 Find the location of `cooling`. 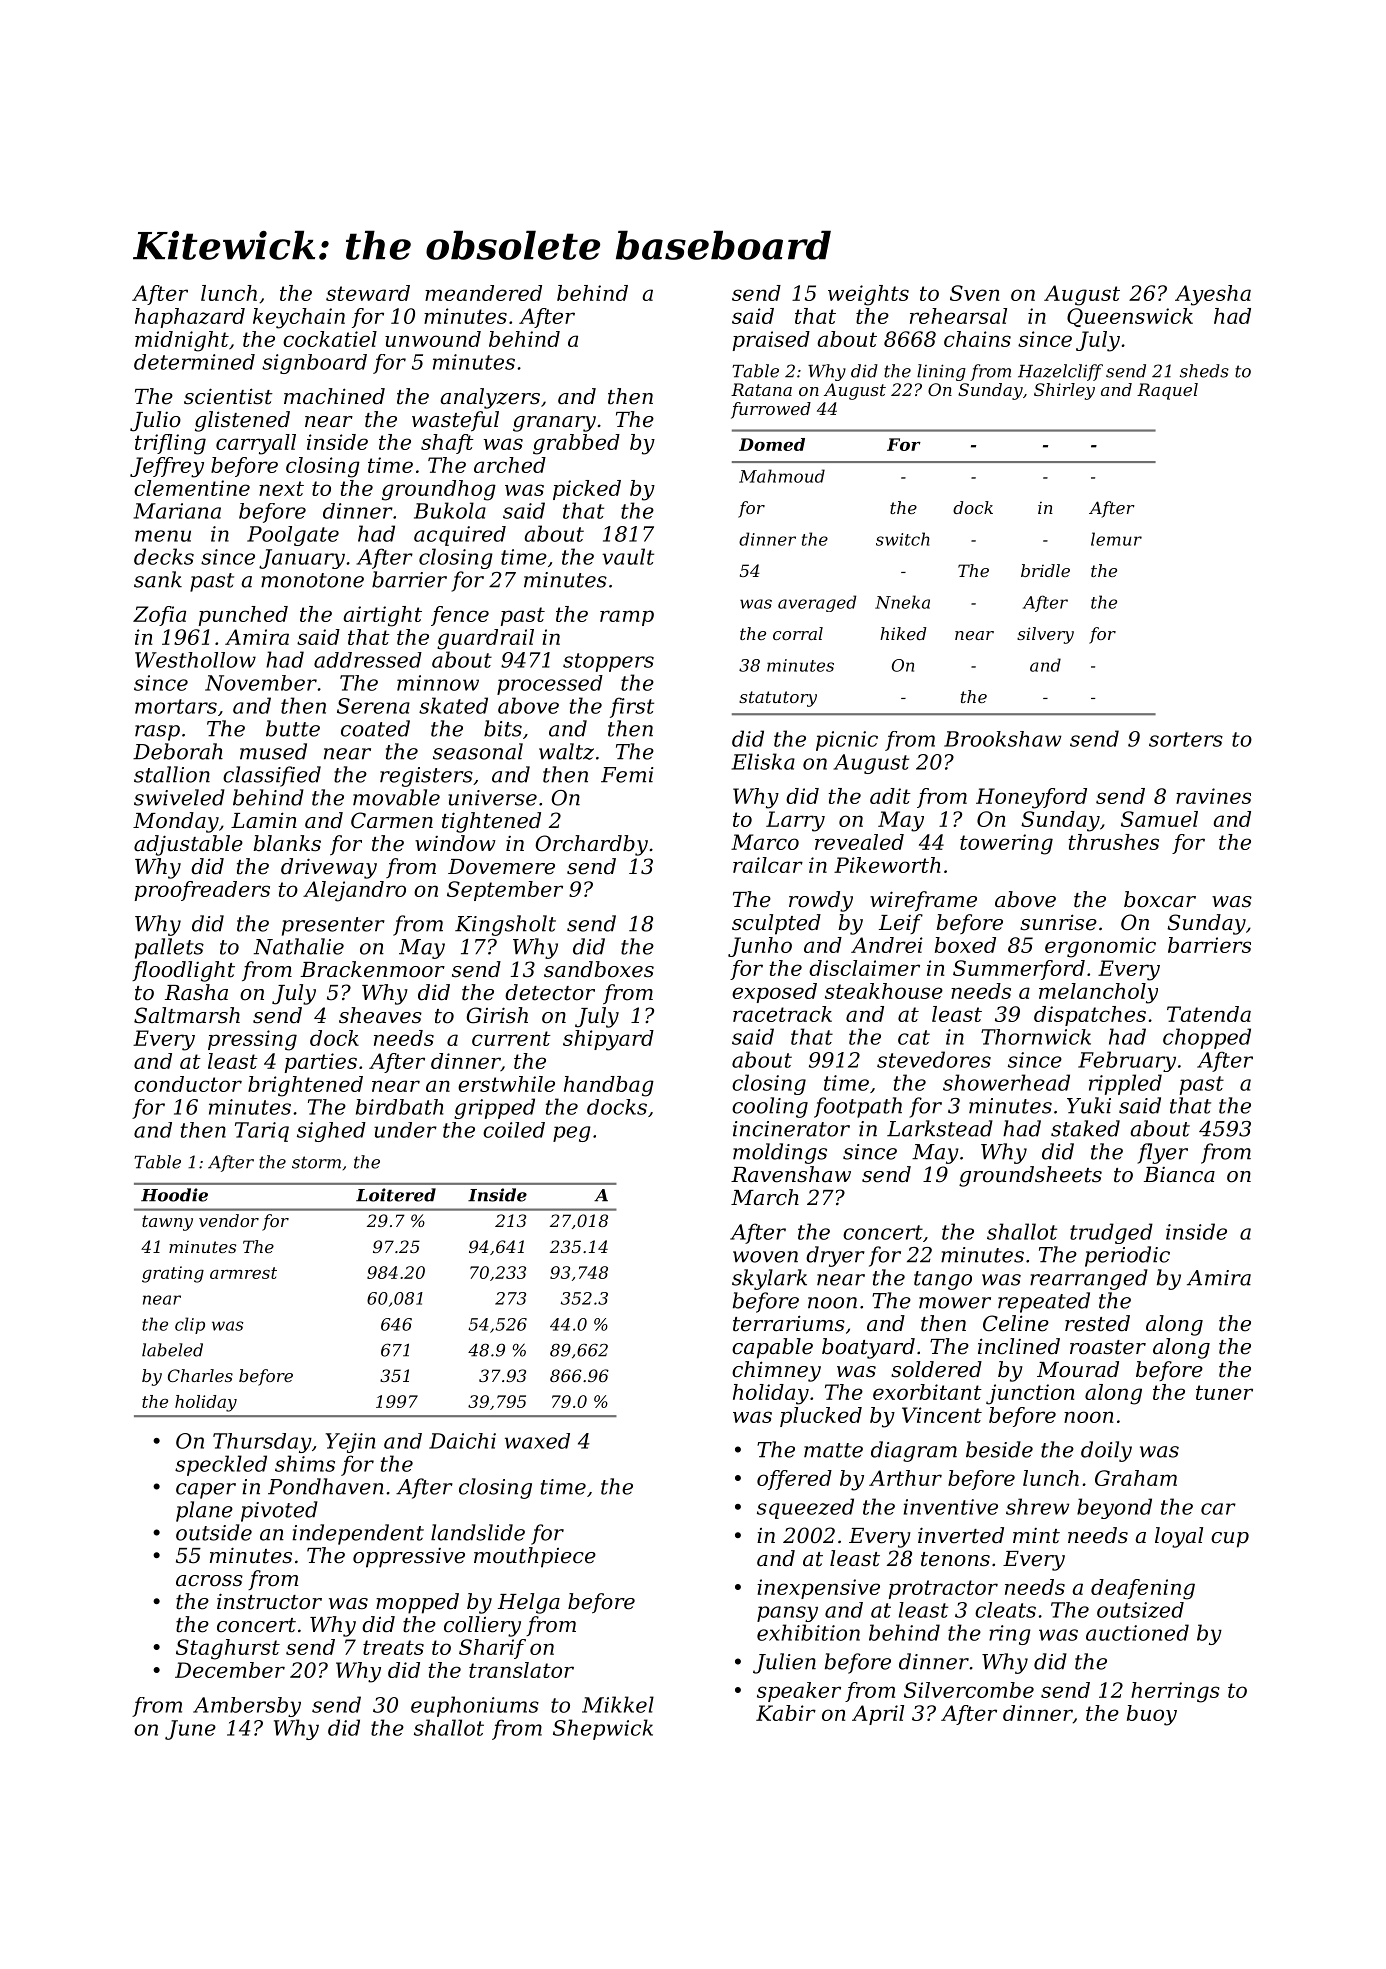

cooling is located at coordinates (770, 1107).
